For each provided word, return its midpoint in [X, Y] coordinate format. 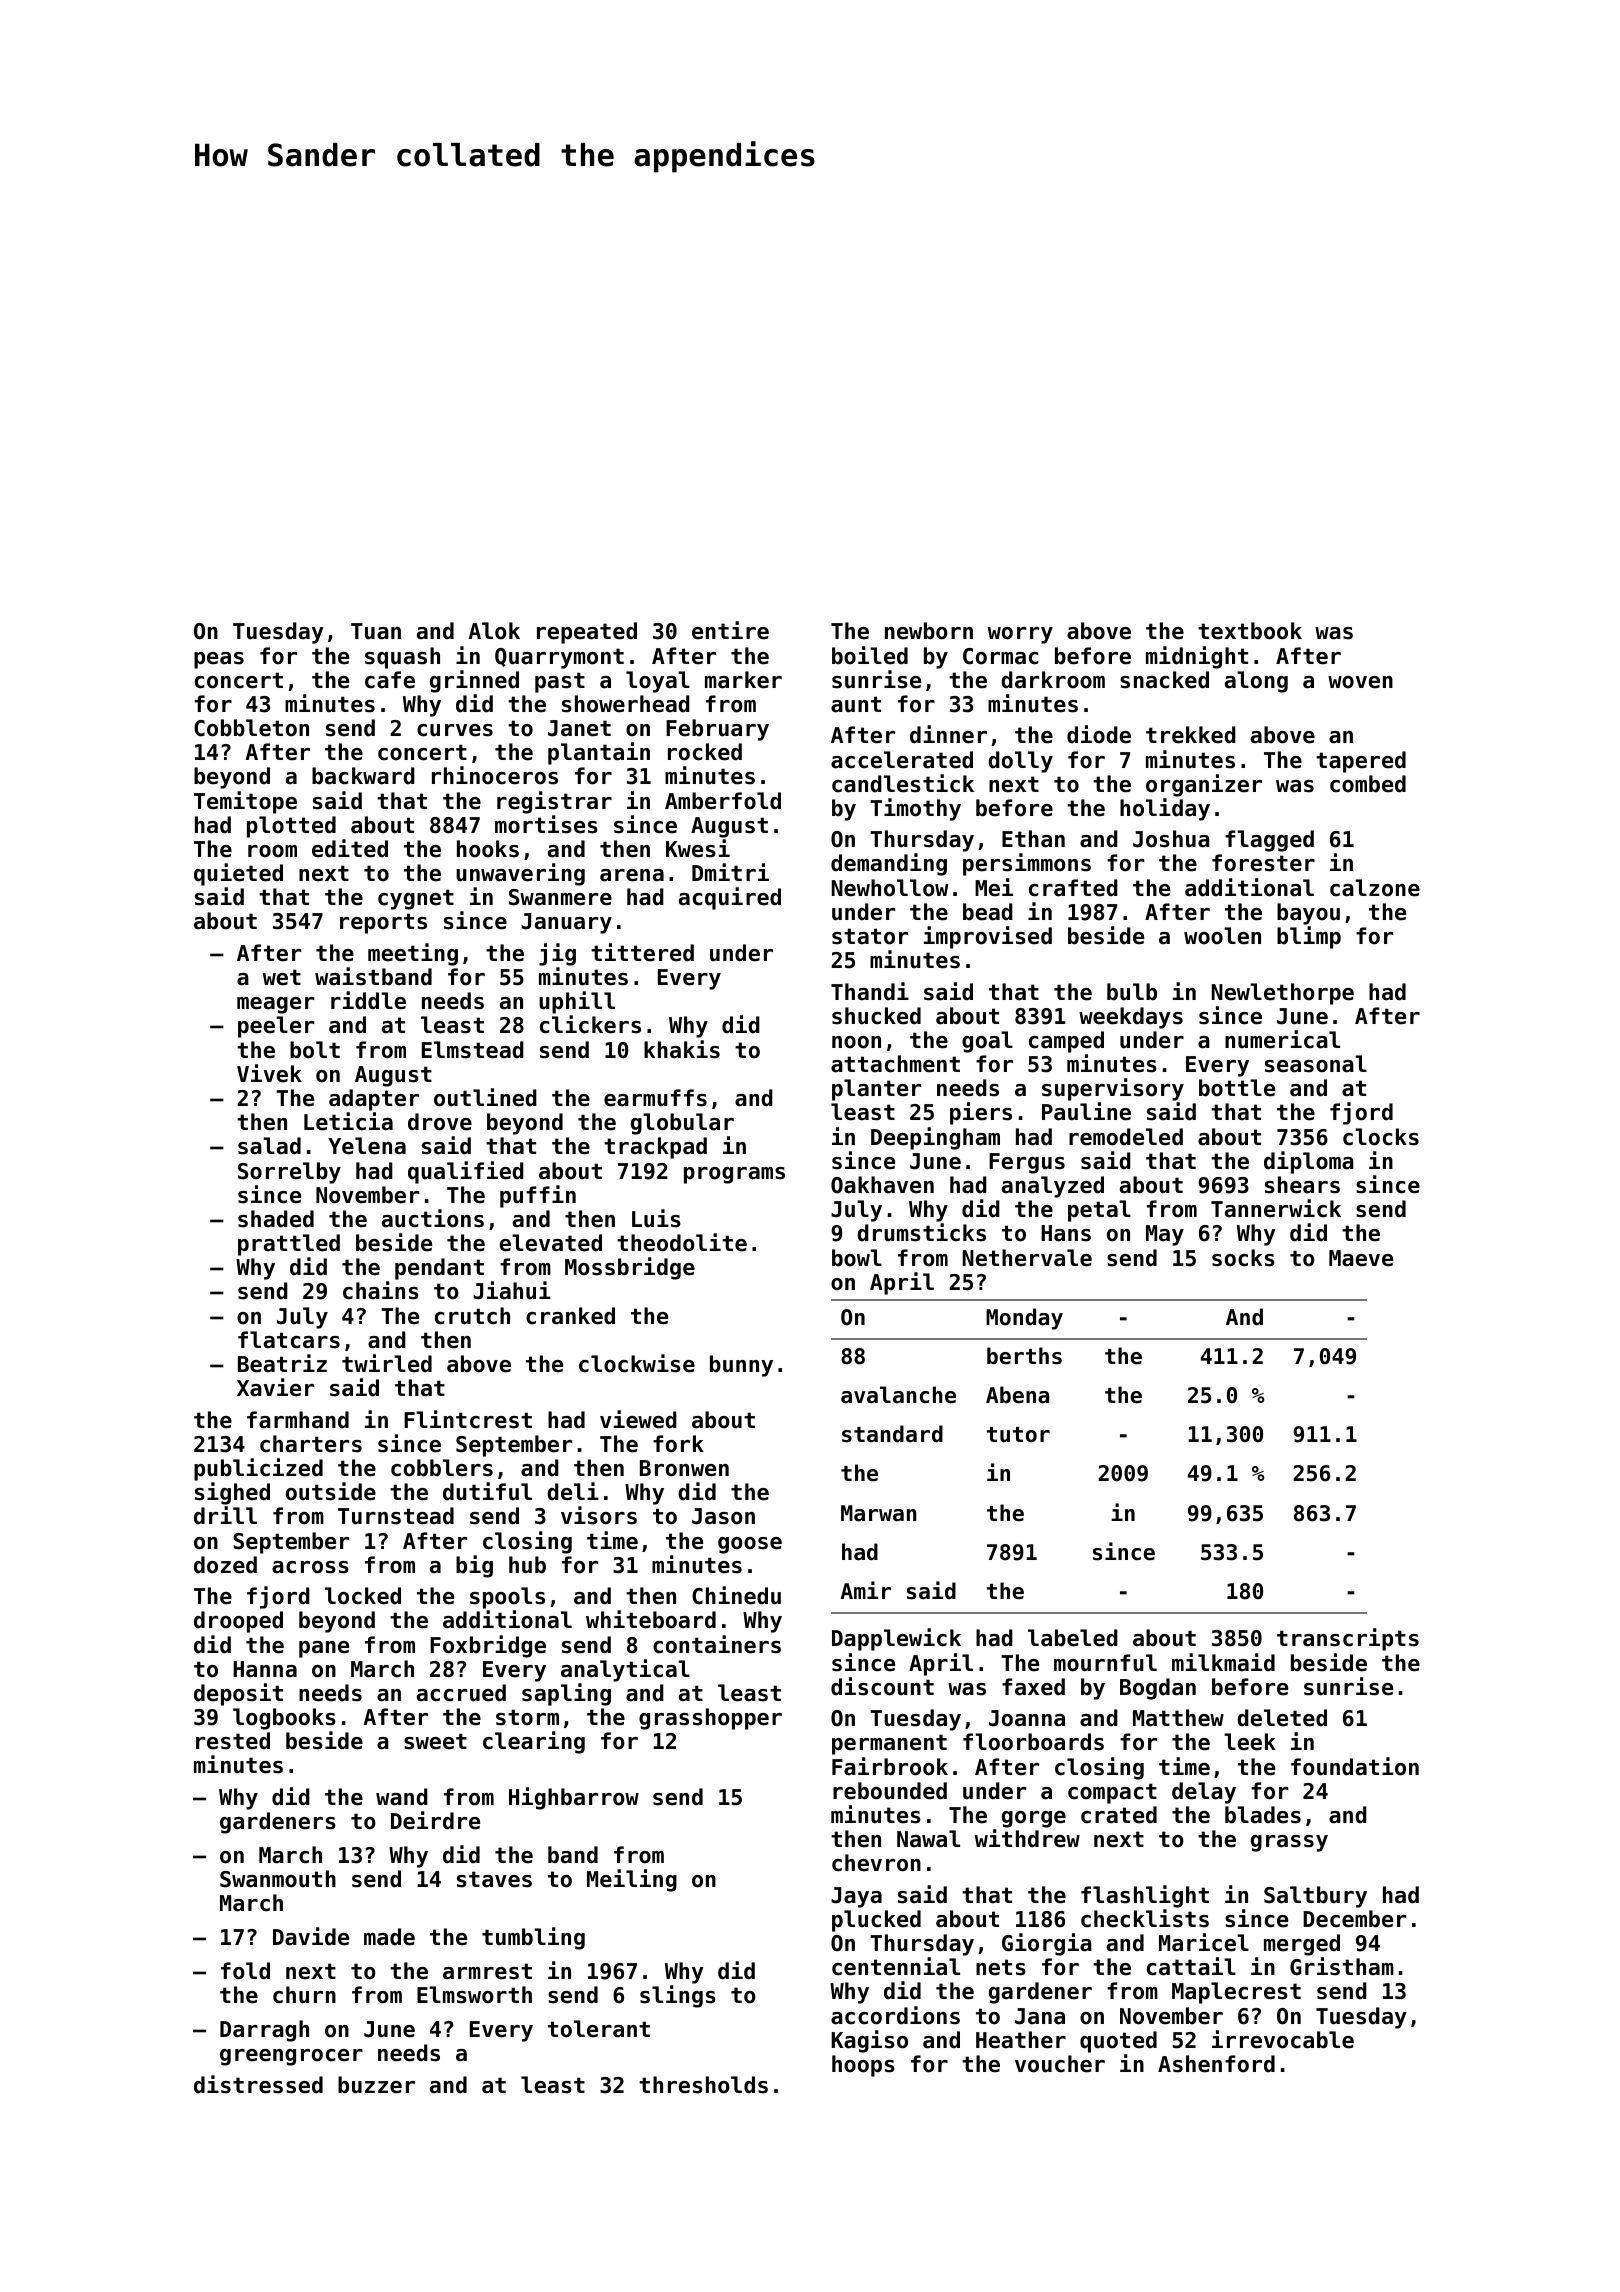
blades [1263, 1815]
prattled [289, 1245]
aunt [856, 704]
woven [1360, 682]
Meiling [632, 1880]
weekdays [1131, 1018]
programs [734, 1175]
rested [233, 1741]
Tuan [376, 631]
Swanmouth [278, 1879]
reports [383, 923]
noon [856, 1042]
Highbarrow [574, 1798]
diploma [1309, 1162]
